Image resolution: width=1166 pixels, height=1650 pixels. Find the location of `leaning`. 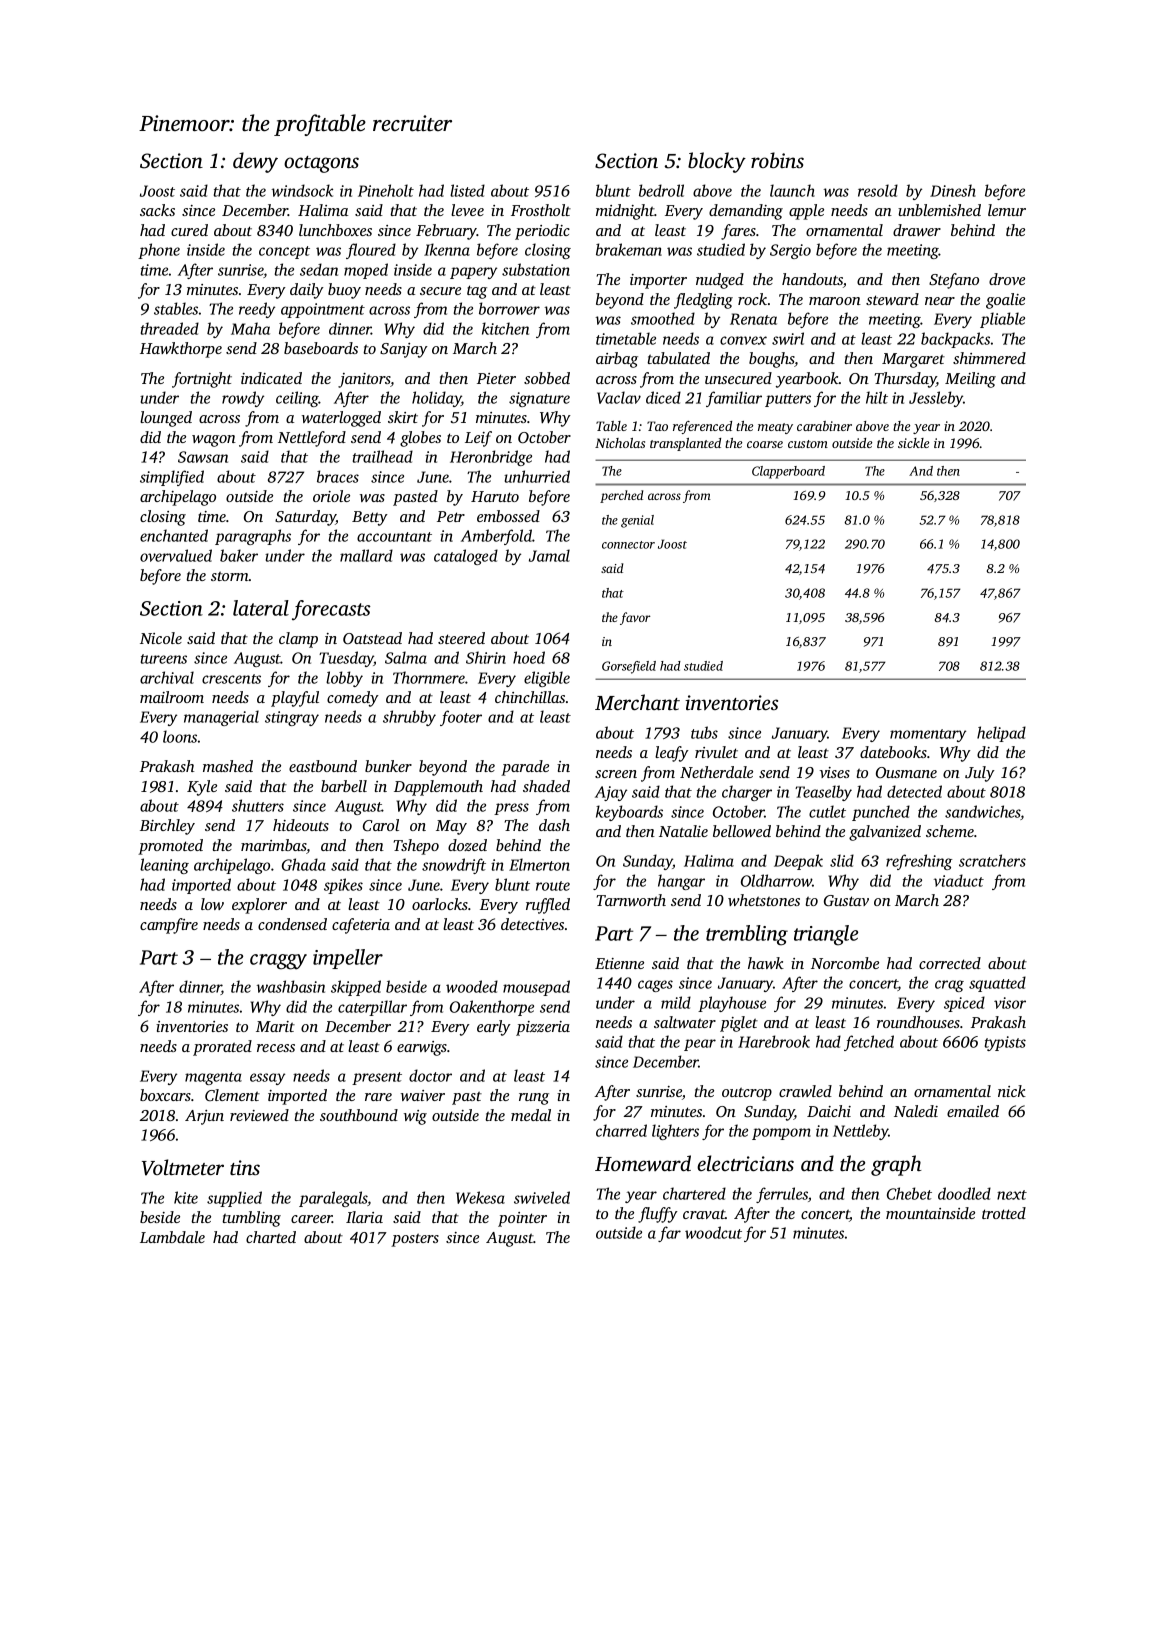

leaning is located at coordinates (164, 866).
